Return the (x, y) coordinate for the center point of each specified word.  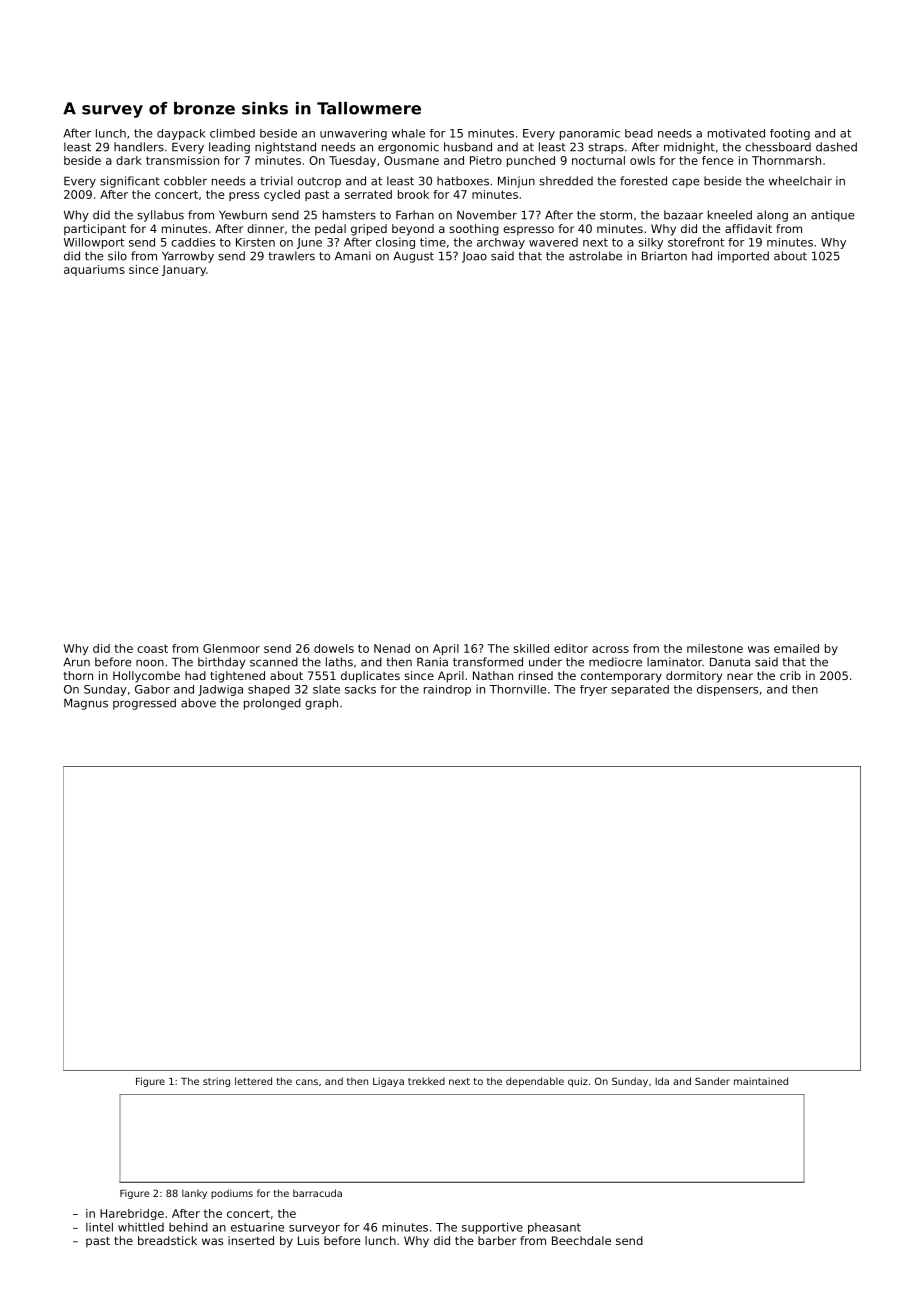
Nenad (392, 648)
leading (229, 148)
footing (790, 134)
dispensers (727, 690)
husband (468, 147)
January (184, 270)
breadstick (167, 1240)
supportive (492, 1228)
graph (321, 704)
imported (743, 257)
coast (152, 648)
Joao (474, 257)
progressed (144, 704)
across (610, 649)
